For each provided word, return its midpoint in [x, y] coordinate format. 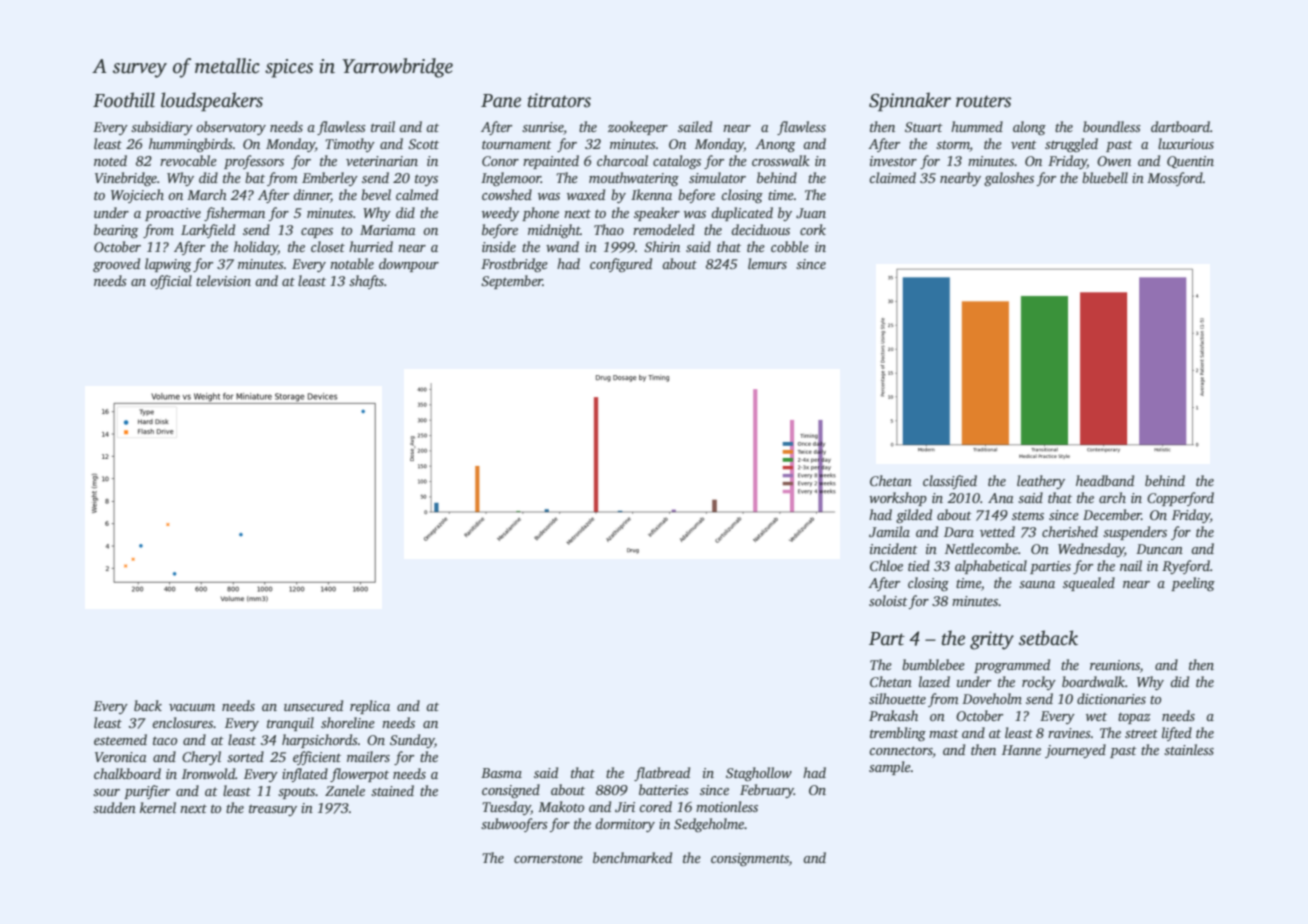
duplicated [742, 214]
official [171, 282]
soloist [888, 600]
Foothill [124, 100]
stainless [1189, 749]
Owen [1114, 161]
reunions [1115, 665]
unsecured [313, 705]
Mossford [1175, 179]
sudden [114, 807]
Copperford [1180, 499]
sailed [695, 126]
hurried [371, 246]
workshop [898, 499]
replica [370, 707]
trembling [898, 734]
